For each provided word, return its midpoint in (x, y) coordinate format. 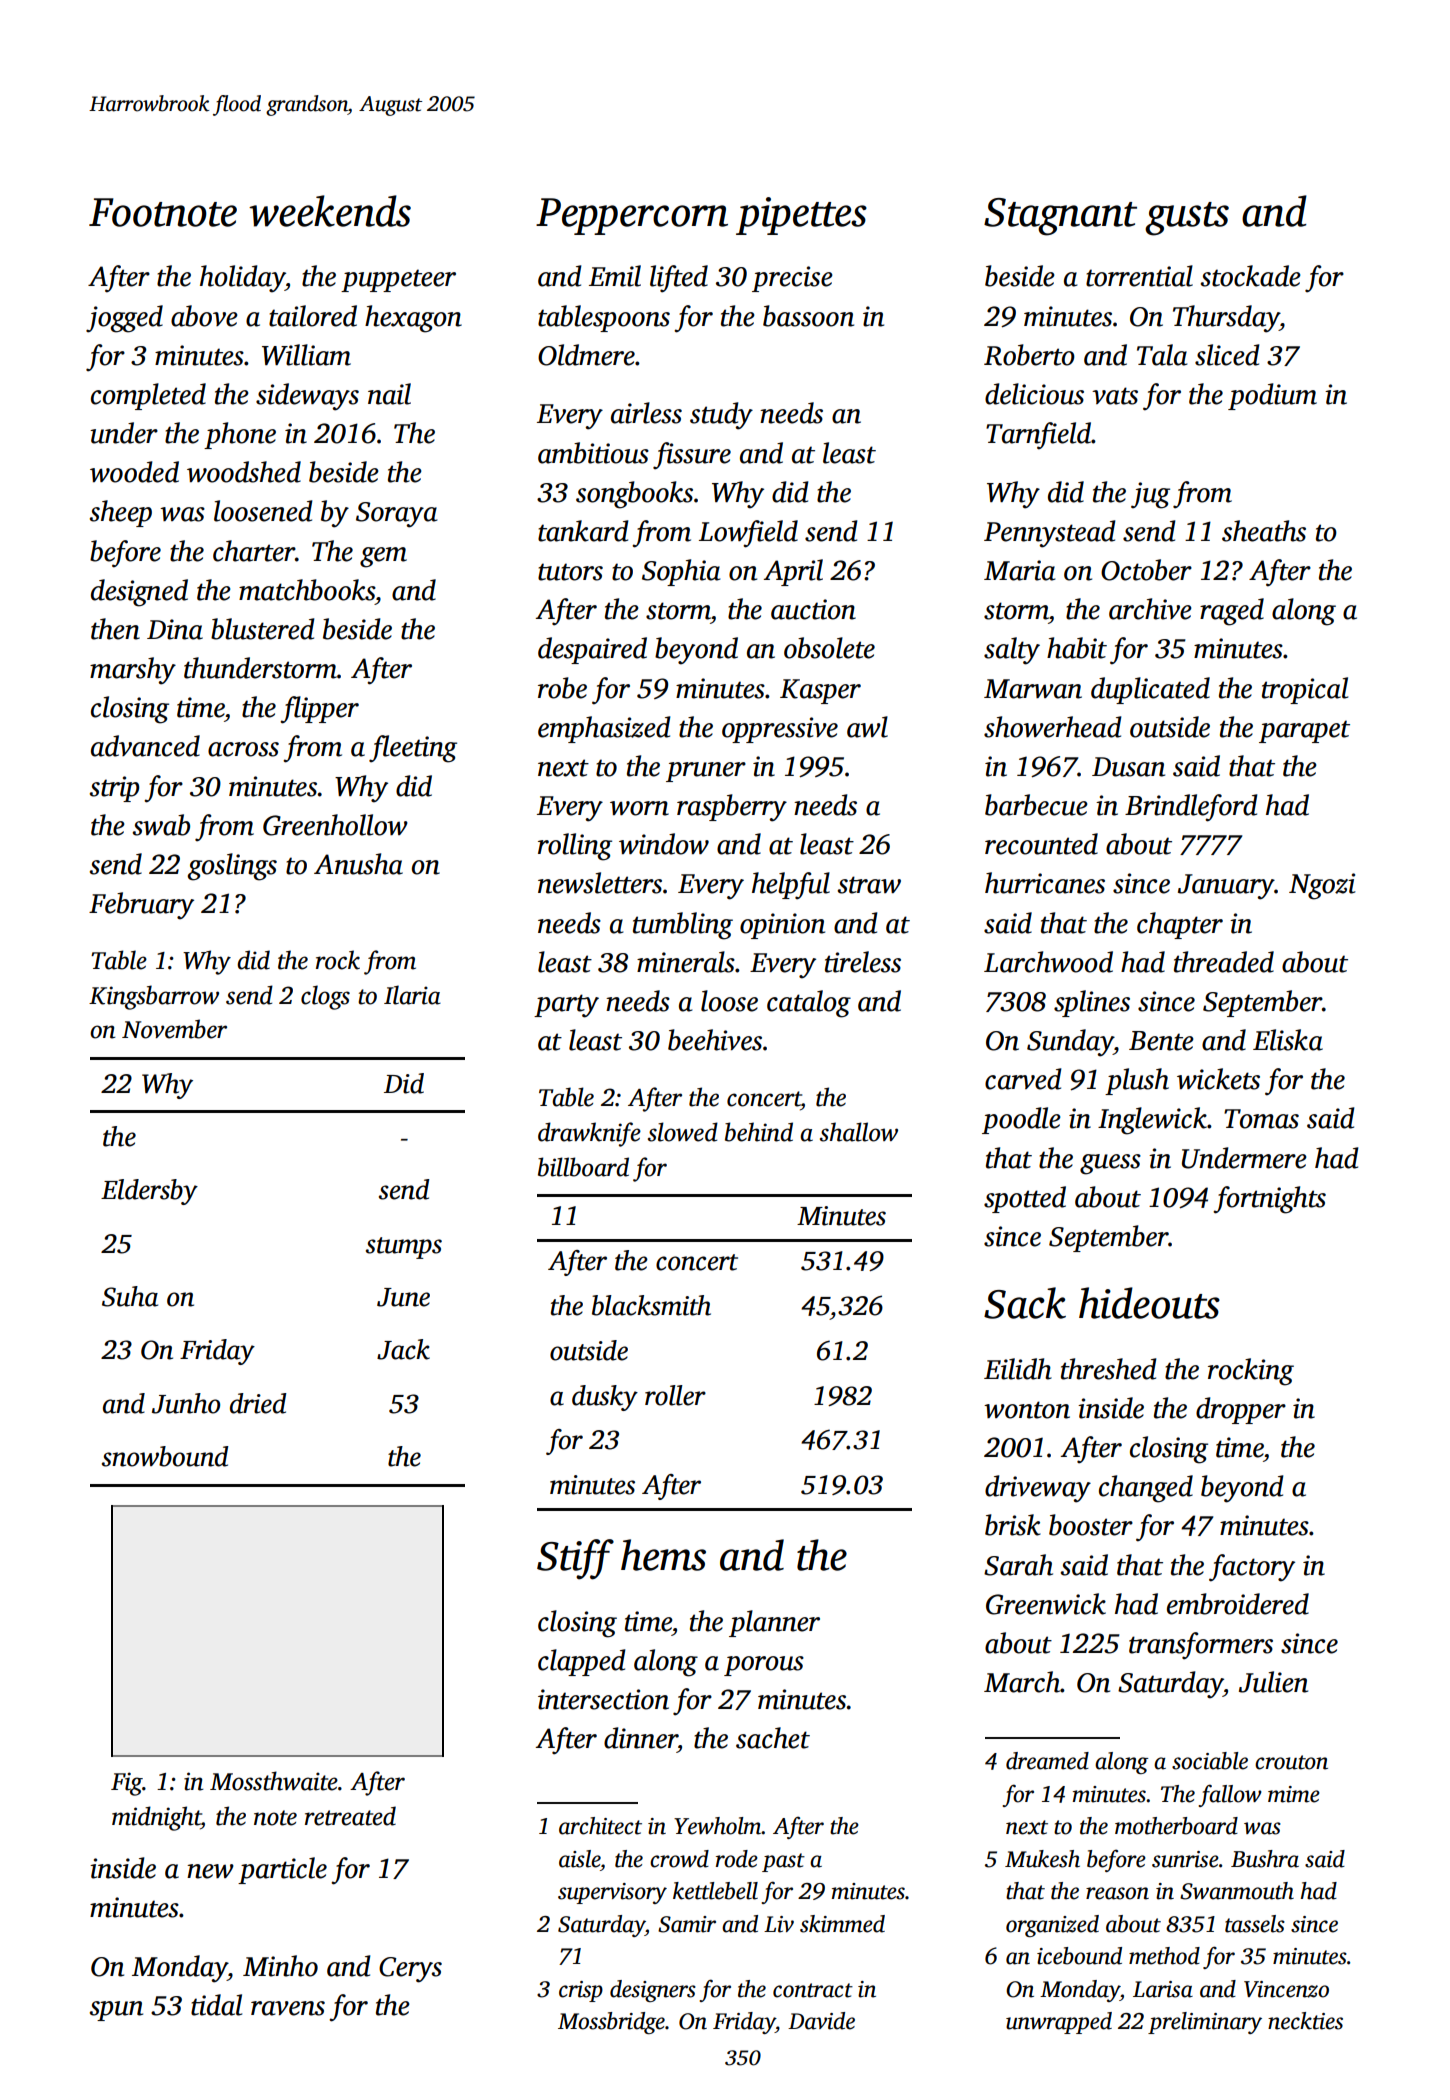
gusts (1187, 219)
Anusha (358, 864)
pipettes (801, 216)
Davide (821, 2021)
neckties (1305, 2021)
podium (1272, 396)
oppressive (780, 730)
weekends (330, 211)
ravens (288, 2008)
